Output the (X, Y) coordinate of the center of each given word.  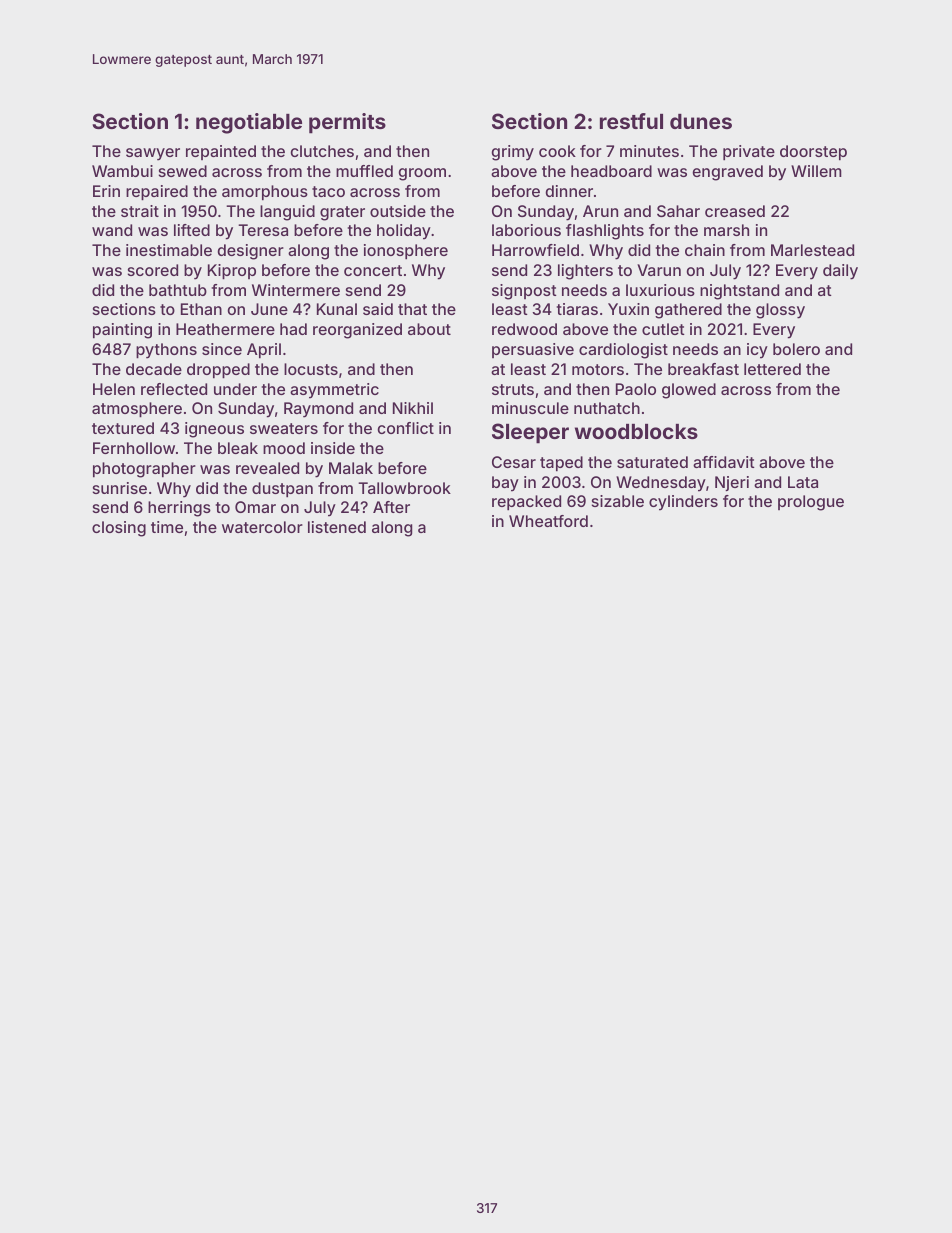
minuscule (530, 408)
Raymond (318, 410)
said (378, 309)
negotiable (249, 123)
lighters (585, 272)
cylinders (683, 503)
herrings (179, 509)
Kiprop (232, 272)
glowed (689, 391)
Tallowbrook (404, 488)
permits (347, 123)
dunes (701, 121)
